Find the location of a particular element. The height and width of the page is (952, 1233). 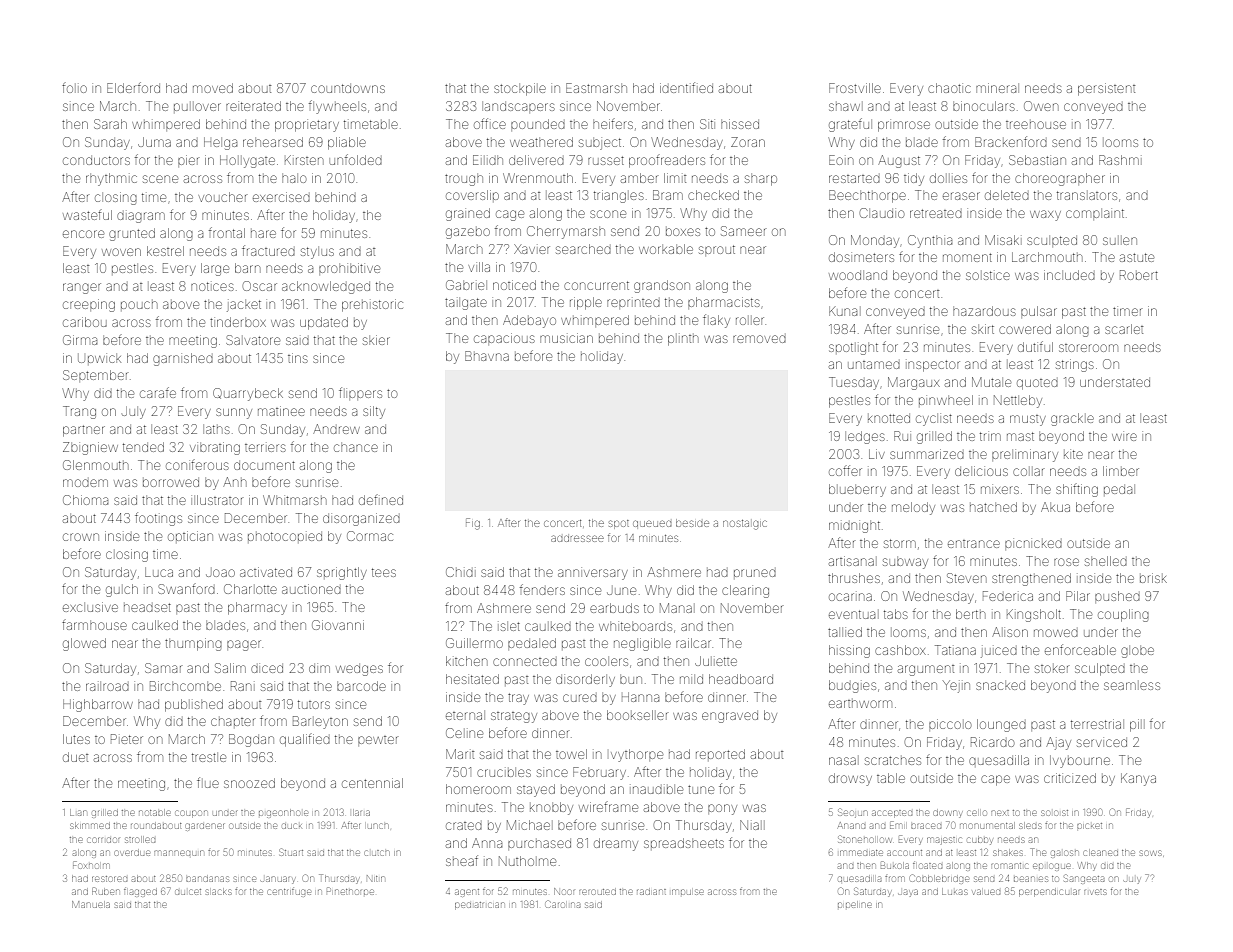

pony is located at coordinates (722, 809).
